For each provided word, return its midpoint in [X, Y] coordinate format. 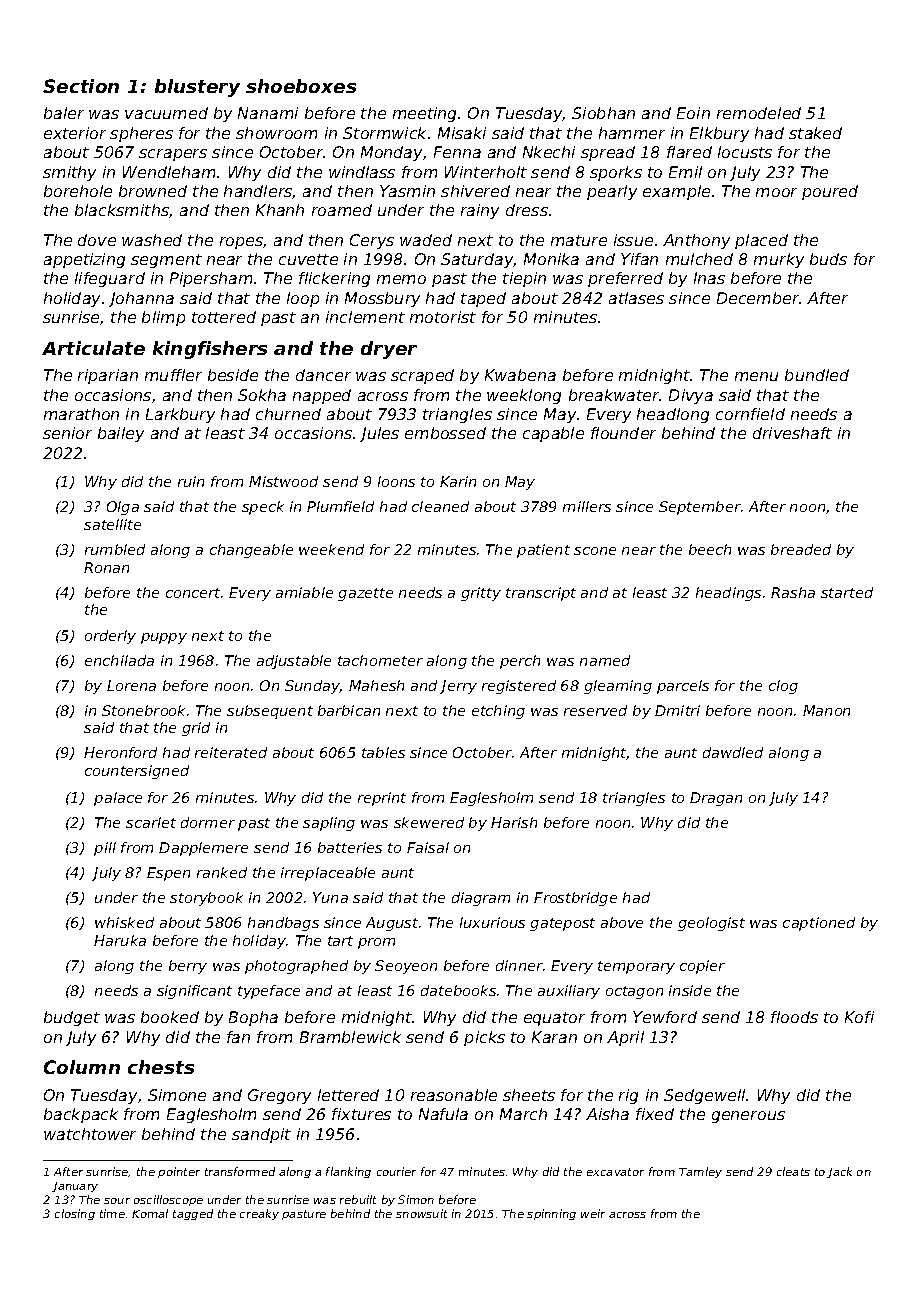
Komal [150, 1213]
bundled [817, 375]
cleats [793, 1171]
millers [587, 506]
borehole [78, 191]
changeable [251, 551]
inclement [365, 317]
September [700, 508]
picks [484, 1038]
